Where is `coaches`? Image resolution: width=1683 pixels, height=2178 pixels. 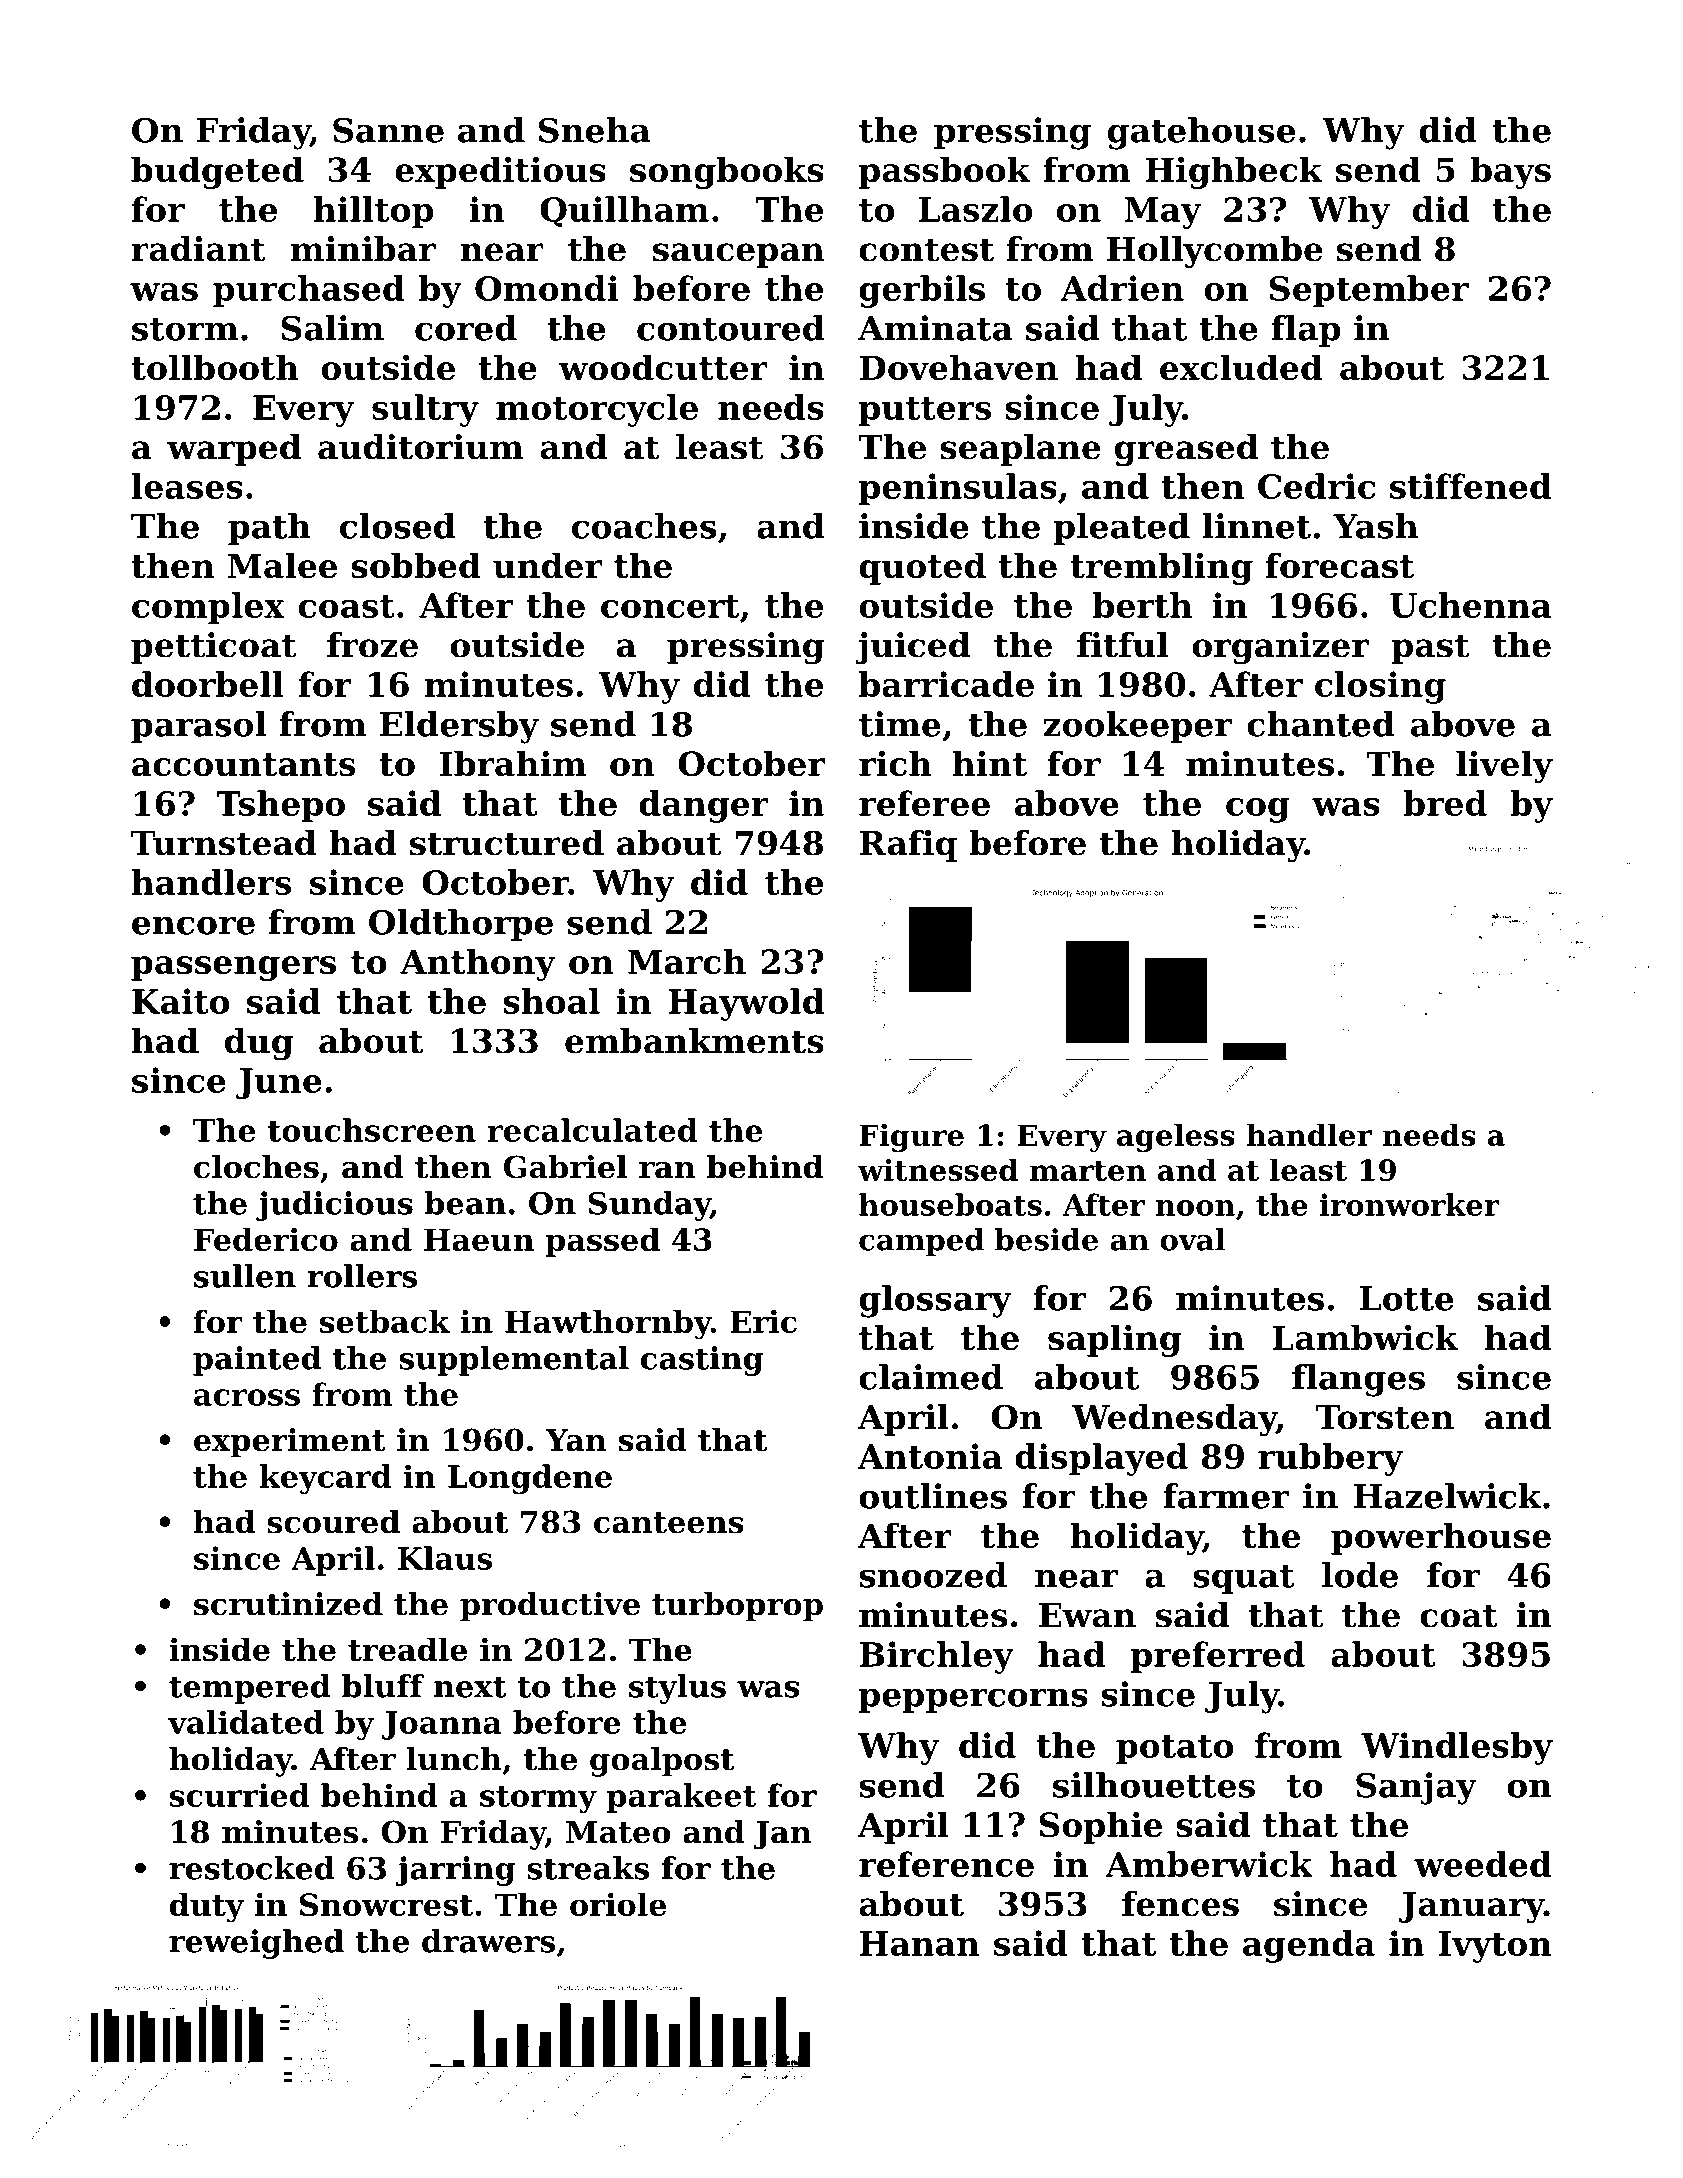
coaches is located at coordinates (644, 526).
